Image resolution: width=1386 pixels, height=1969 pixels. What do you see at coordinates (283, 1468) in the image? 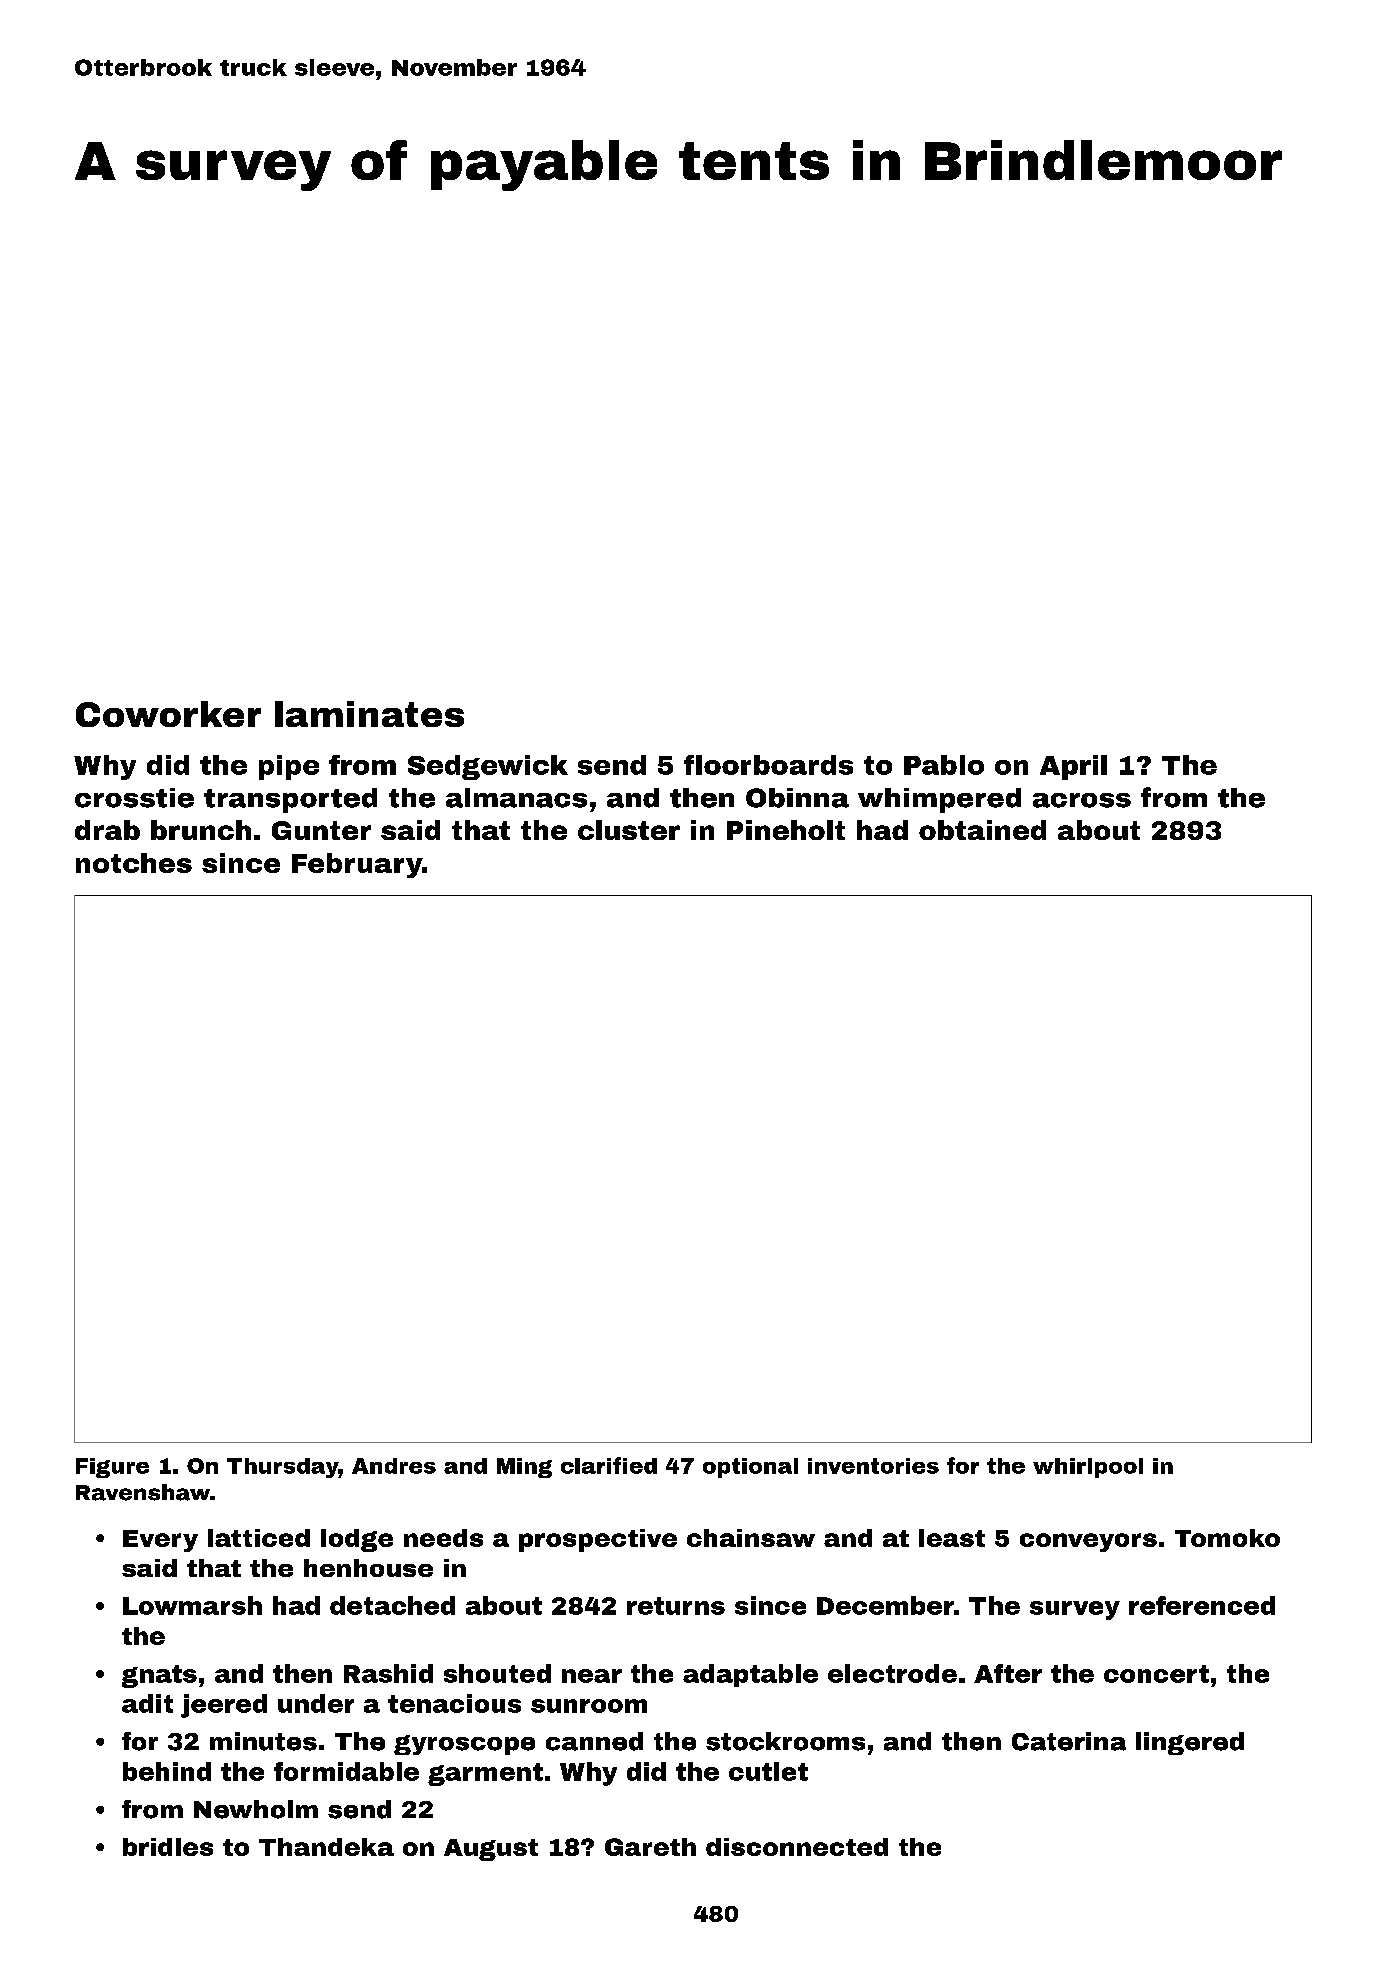
I see `Thursday` at bounding box center [283, 1468].
